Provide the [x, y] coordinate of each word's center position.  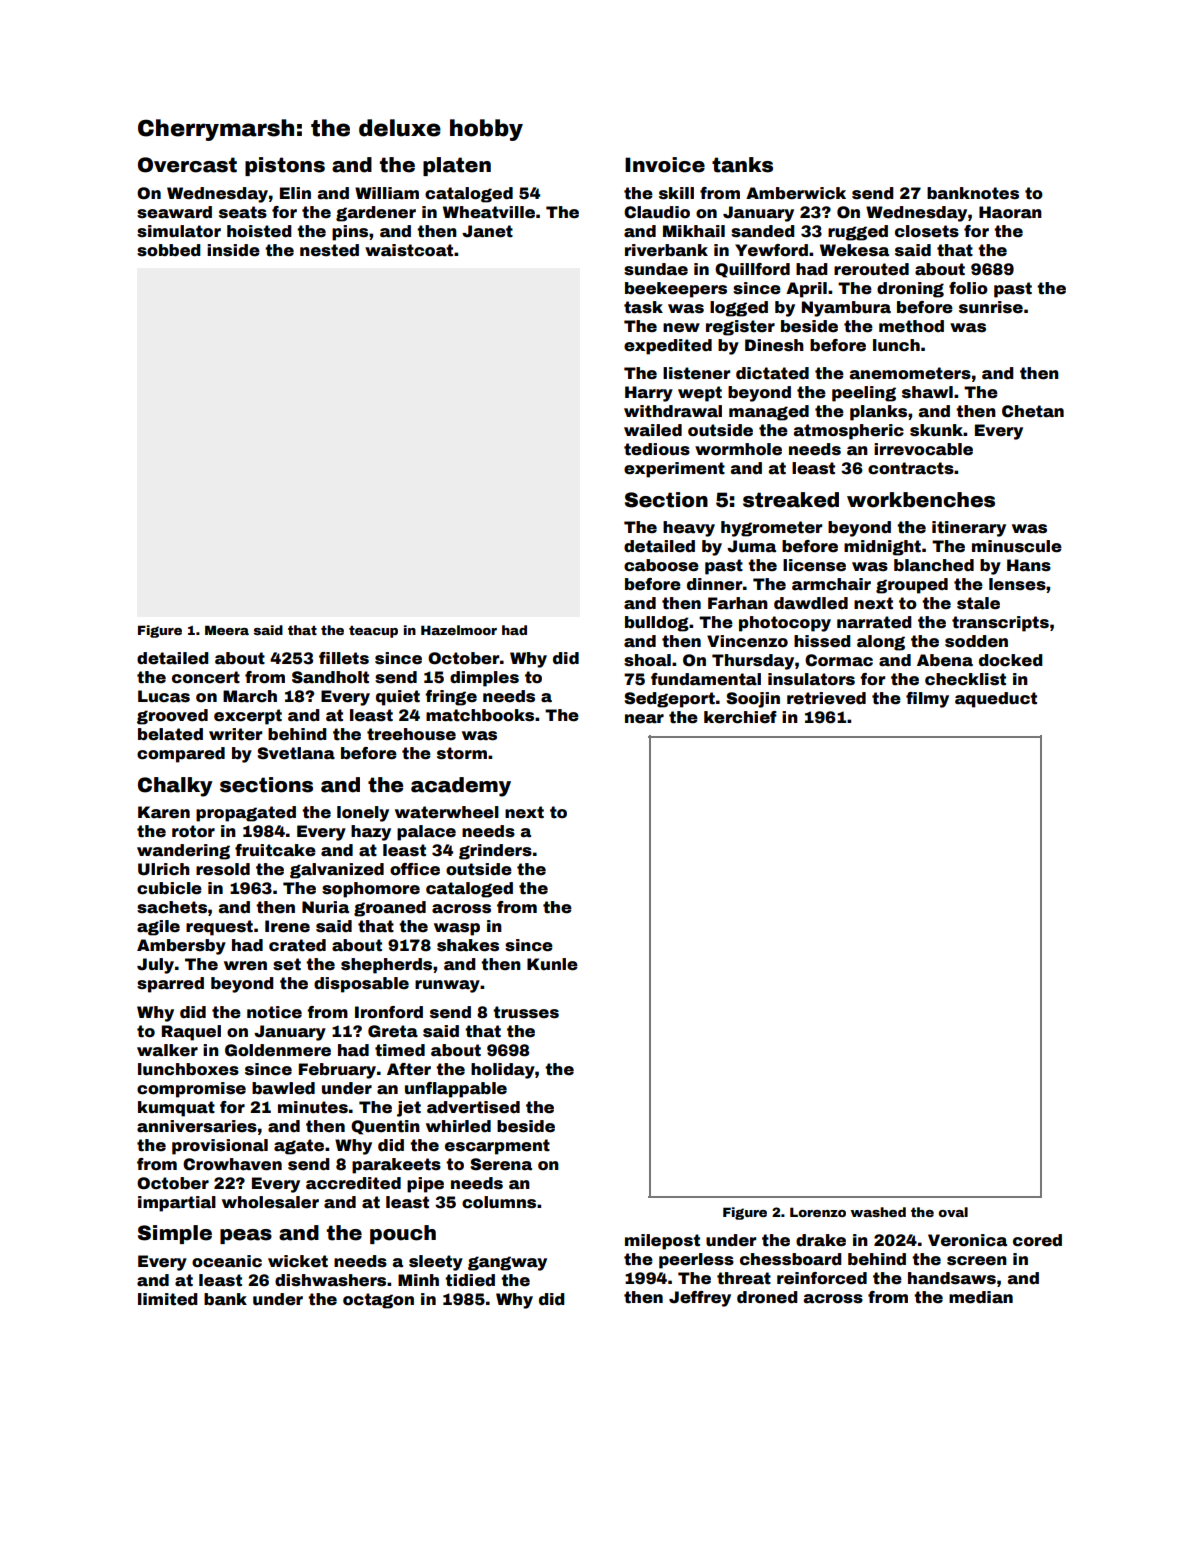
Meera [227, 630]
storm [462, 753]
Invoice [665, 165]
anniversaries [197, 1126]
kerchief [740, 717]
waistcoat [409, 250]
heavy [689, 529]
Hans [1029, 565]
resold [223, 869]
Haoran [1010, 212]
